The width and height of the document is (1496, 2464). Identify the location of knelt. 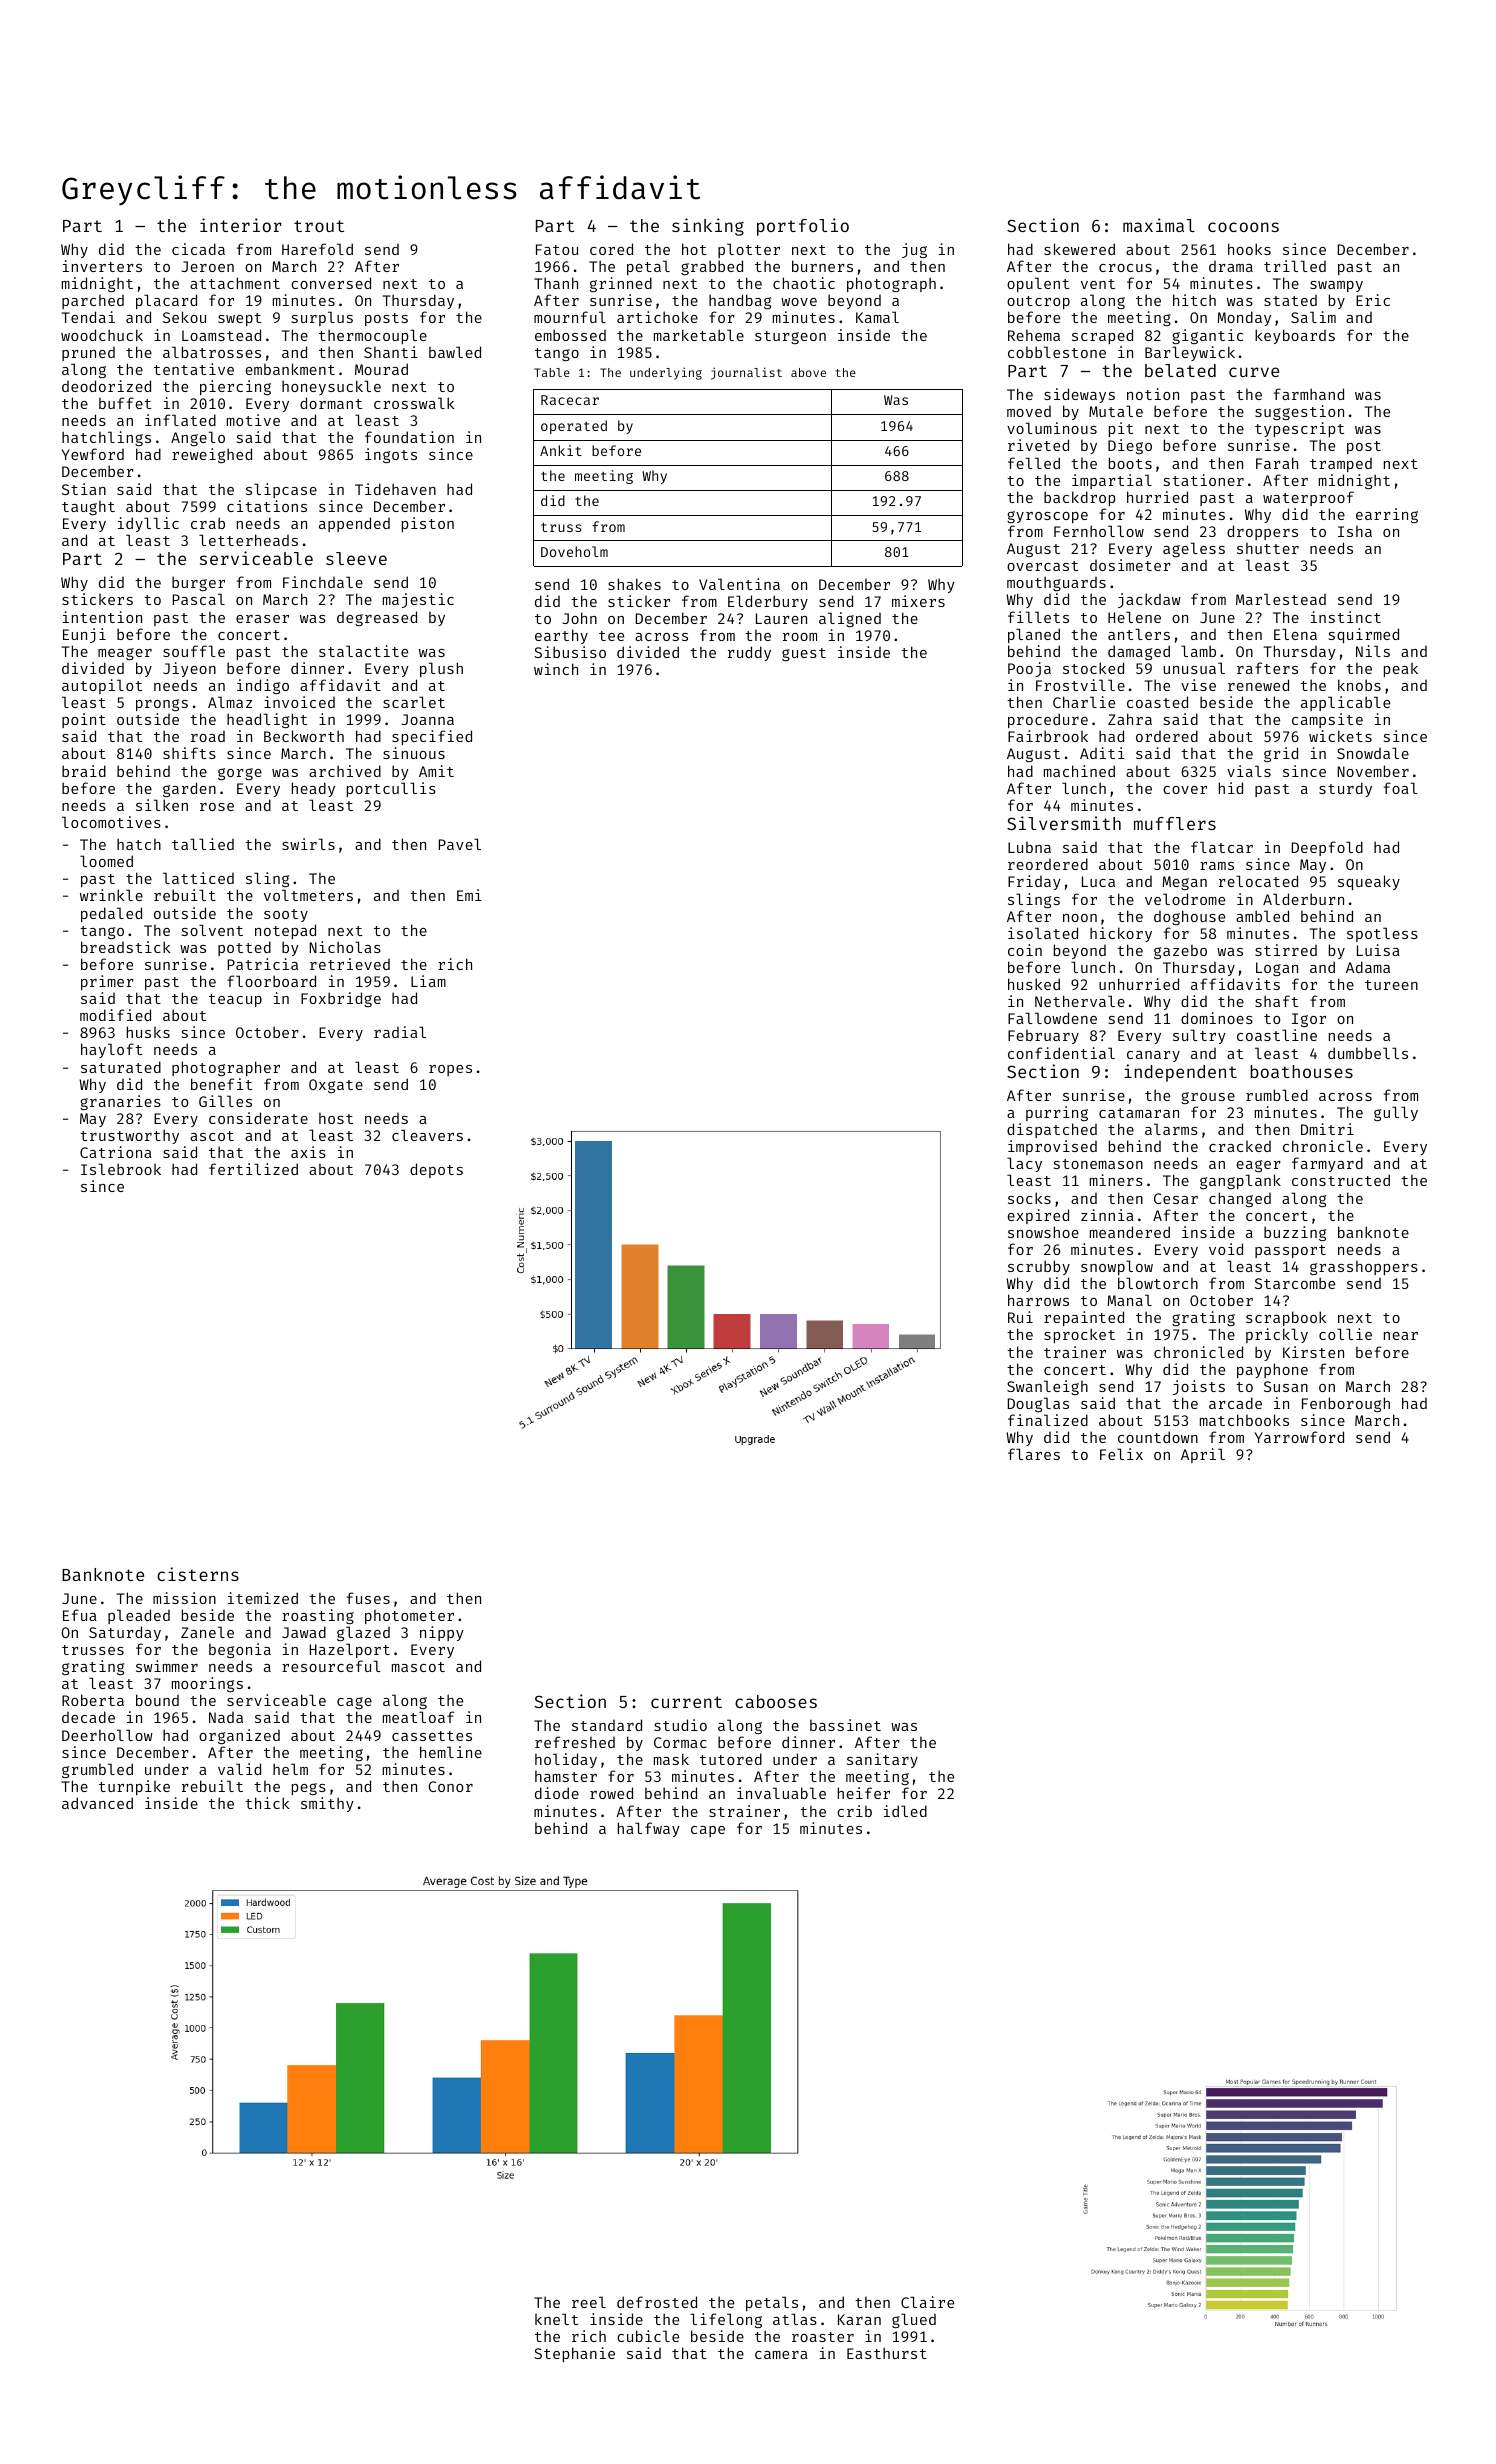
(556, 2319).
